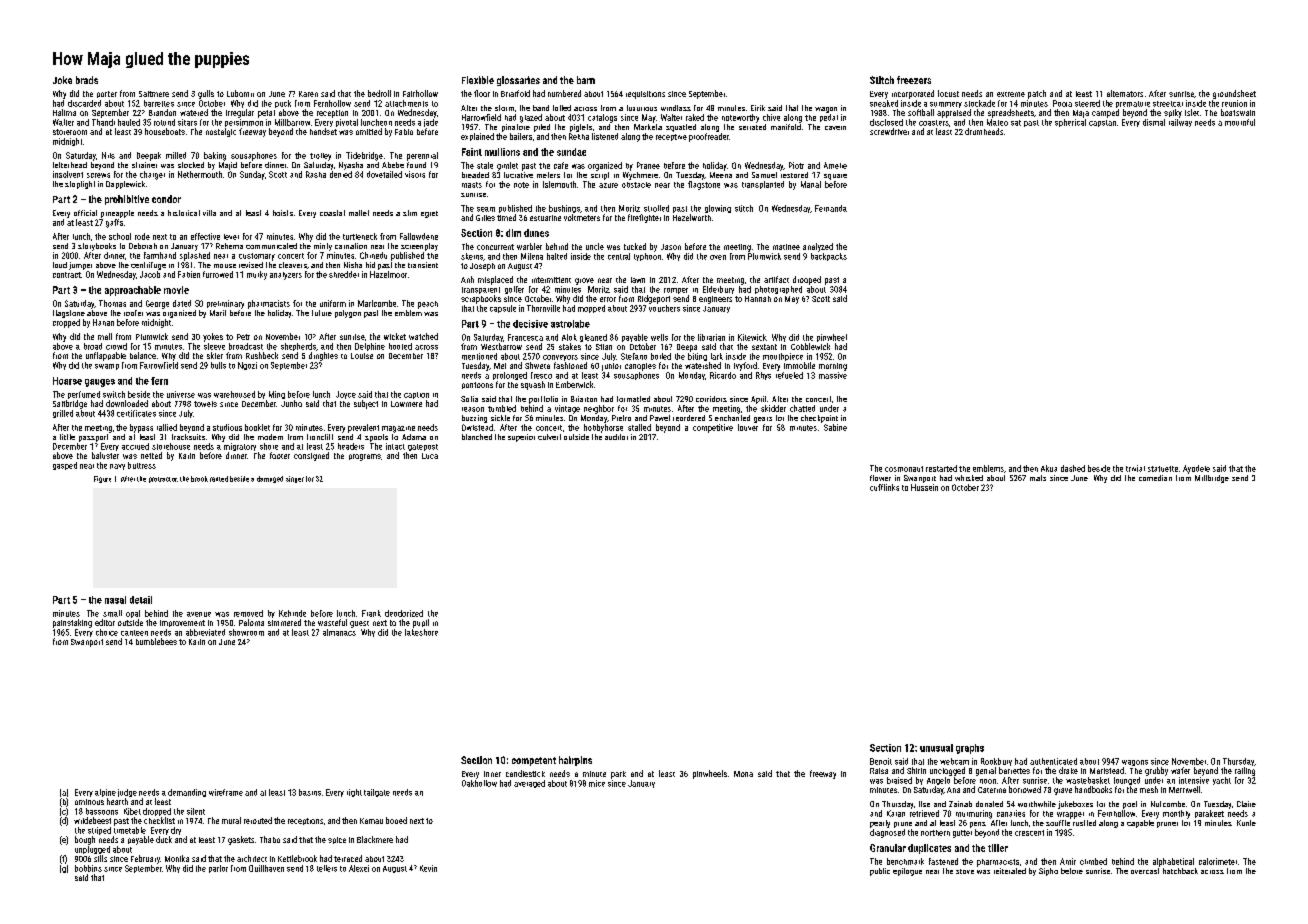 The image size is (1308, 924). I want to click on Quillhaven, so click(266, 868).
